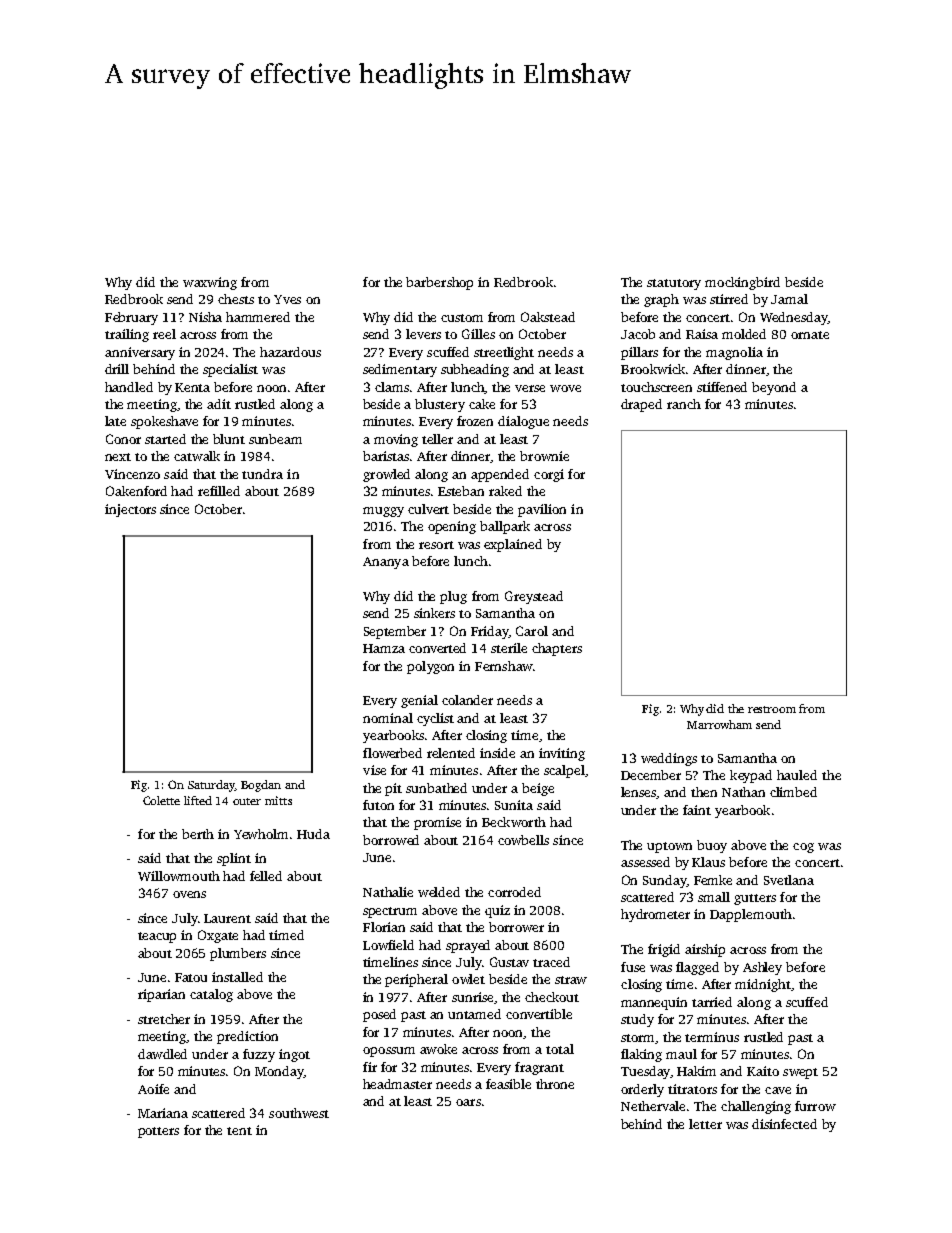 This document has height=1233, width=952. I want to click on pavilion, so click(542, 510).
